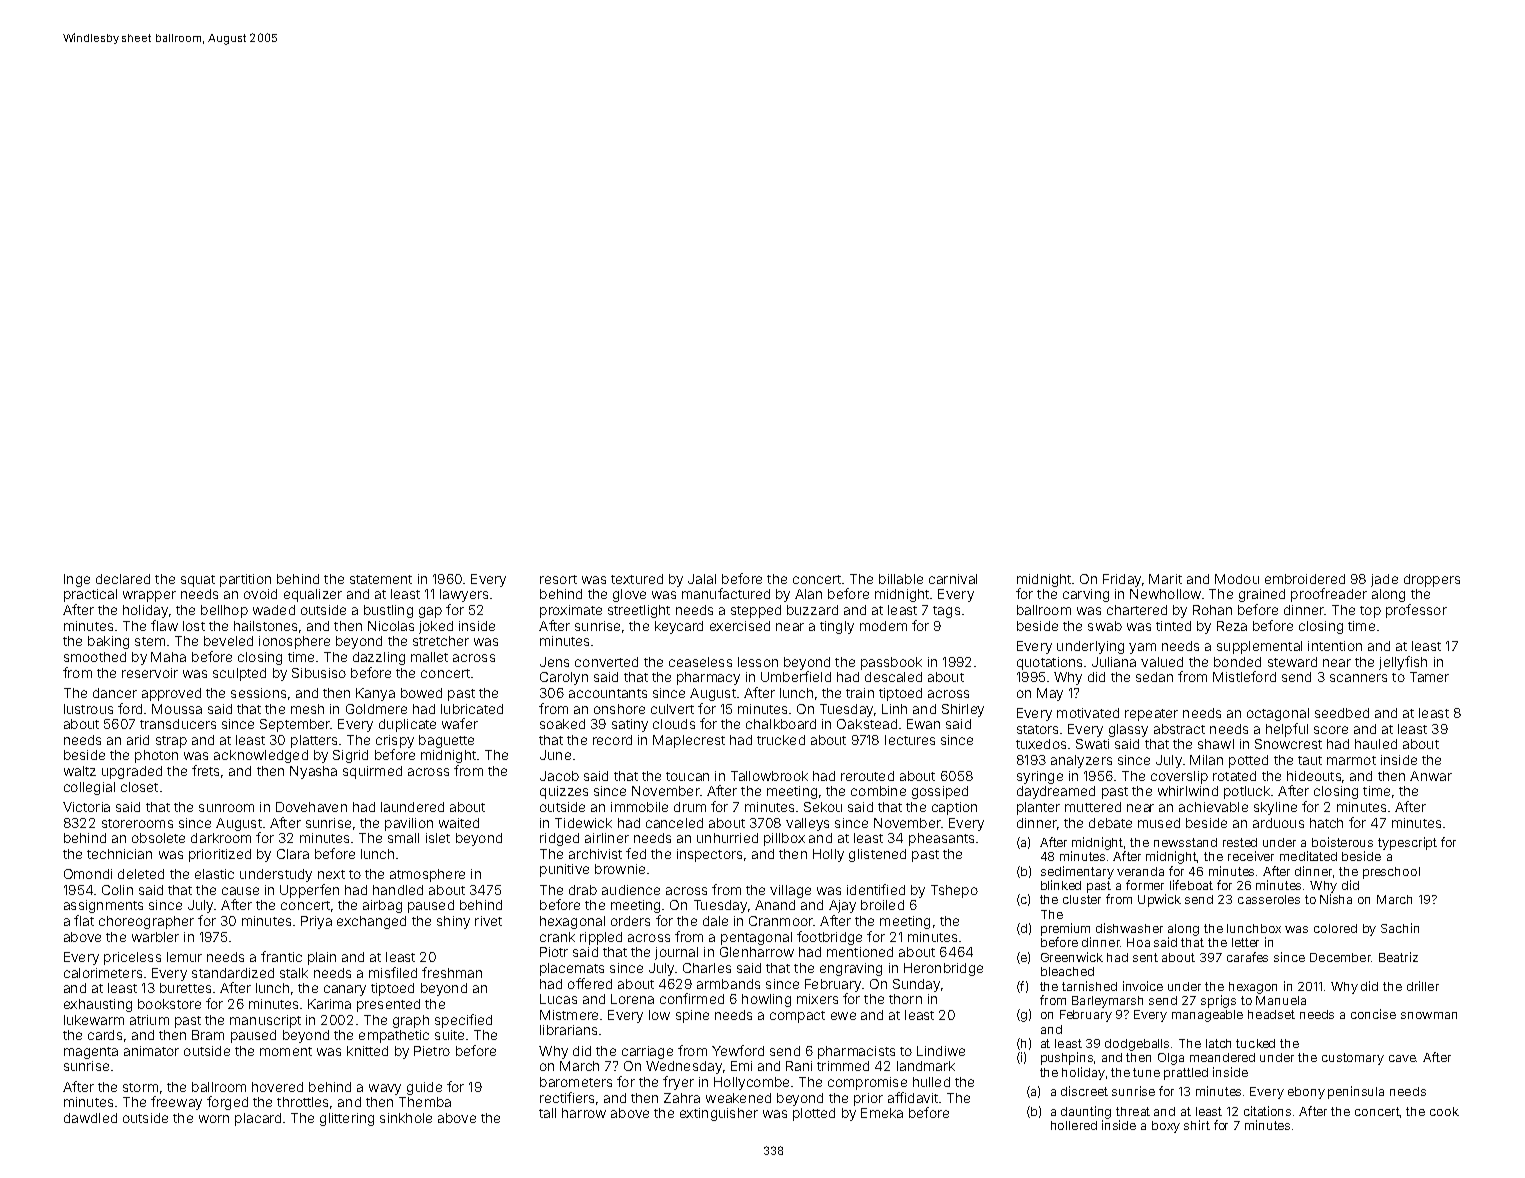 This screenshot has width=1525, height=1178. What do you see at coordinates (931, 1082) in the screenshot?
I see `hulled` at bounding box center [931, 1082].
